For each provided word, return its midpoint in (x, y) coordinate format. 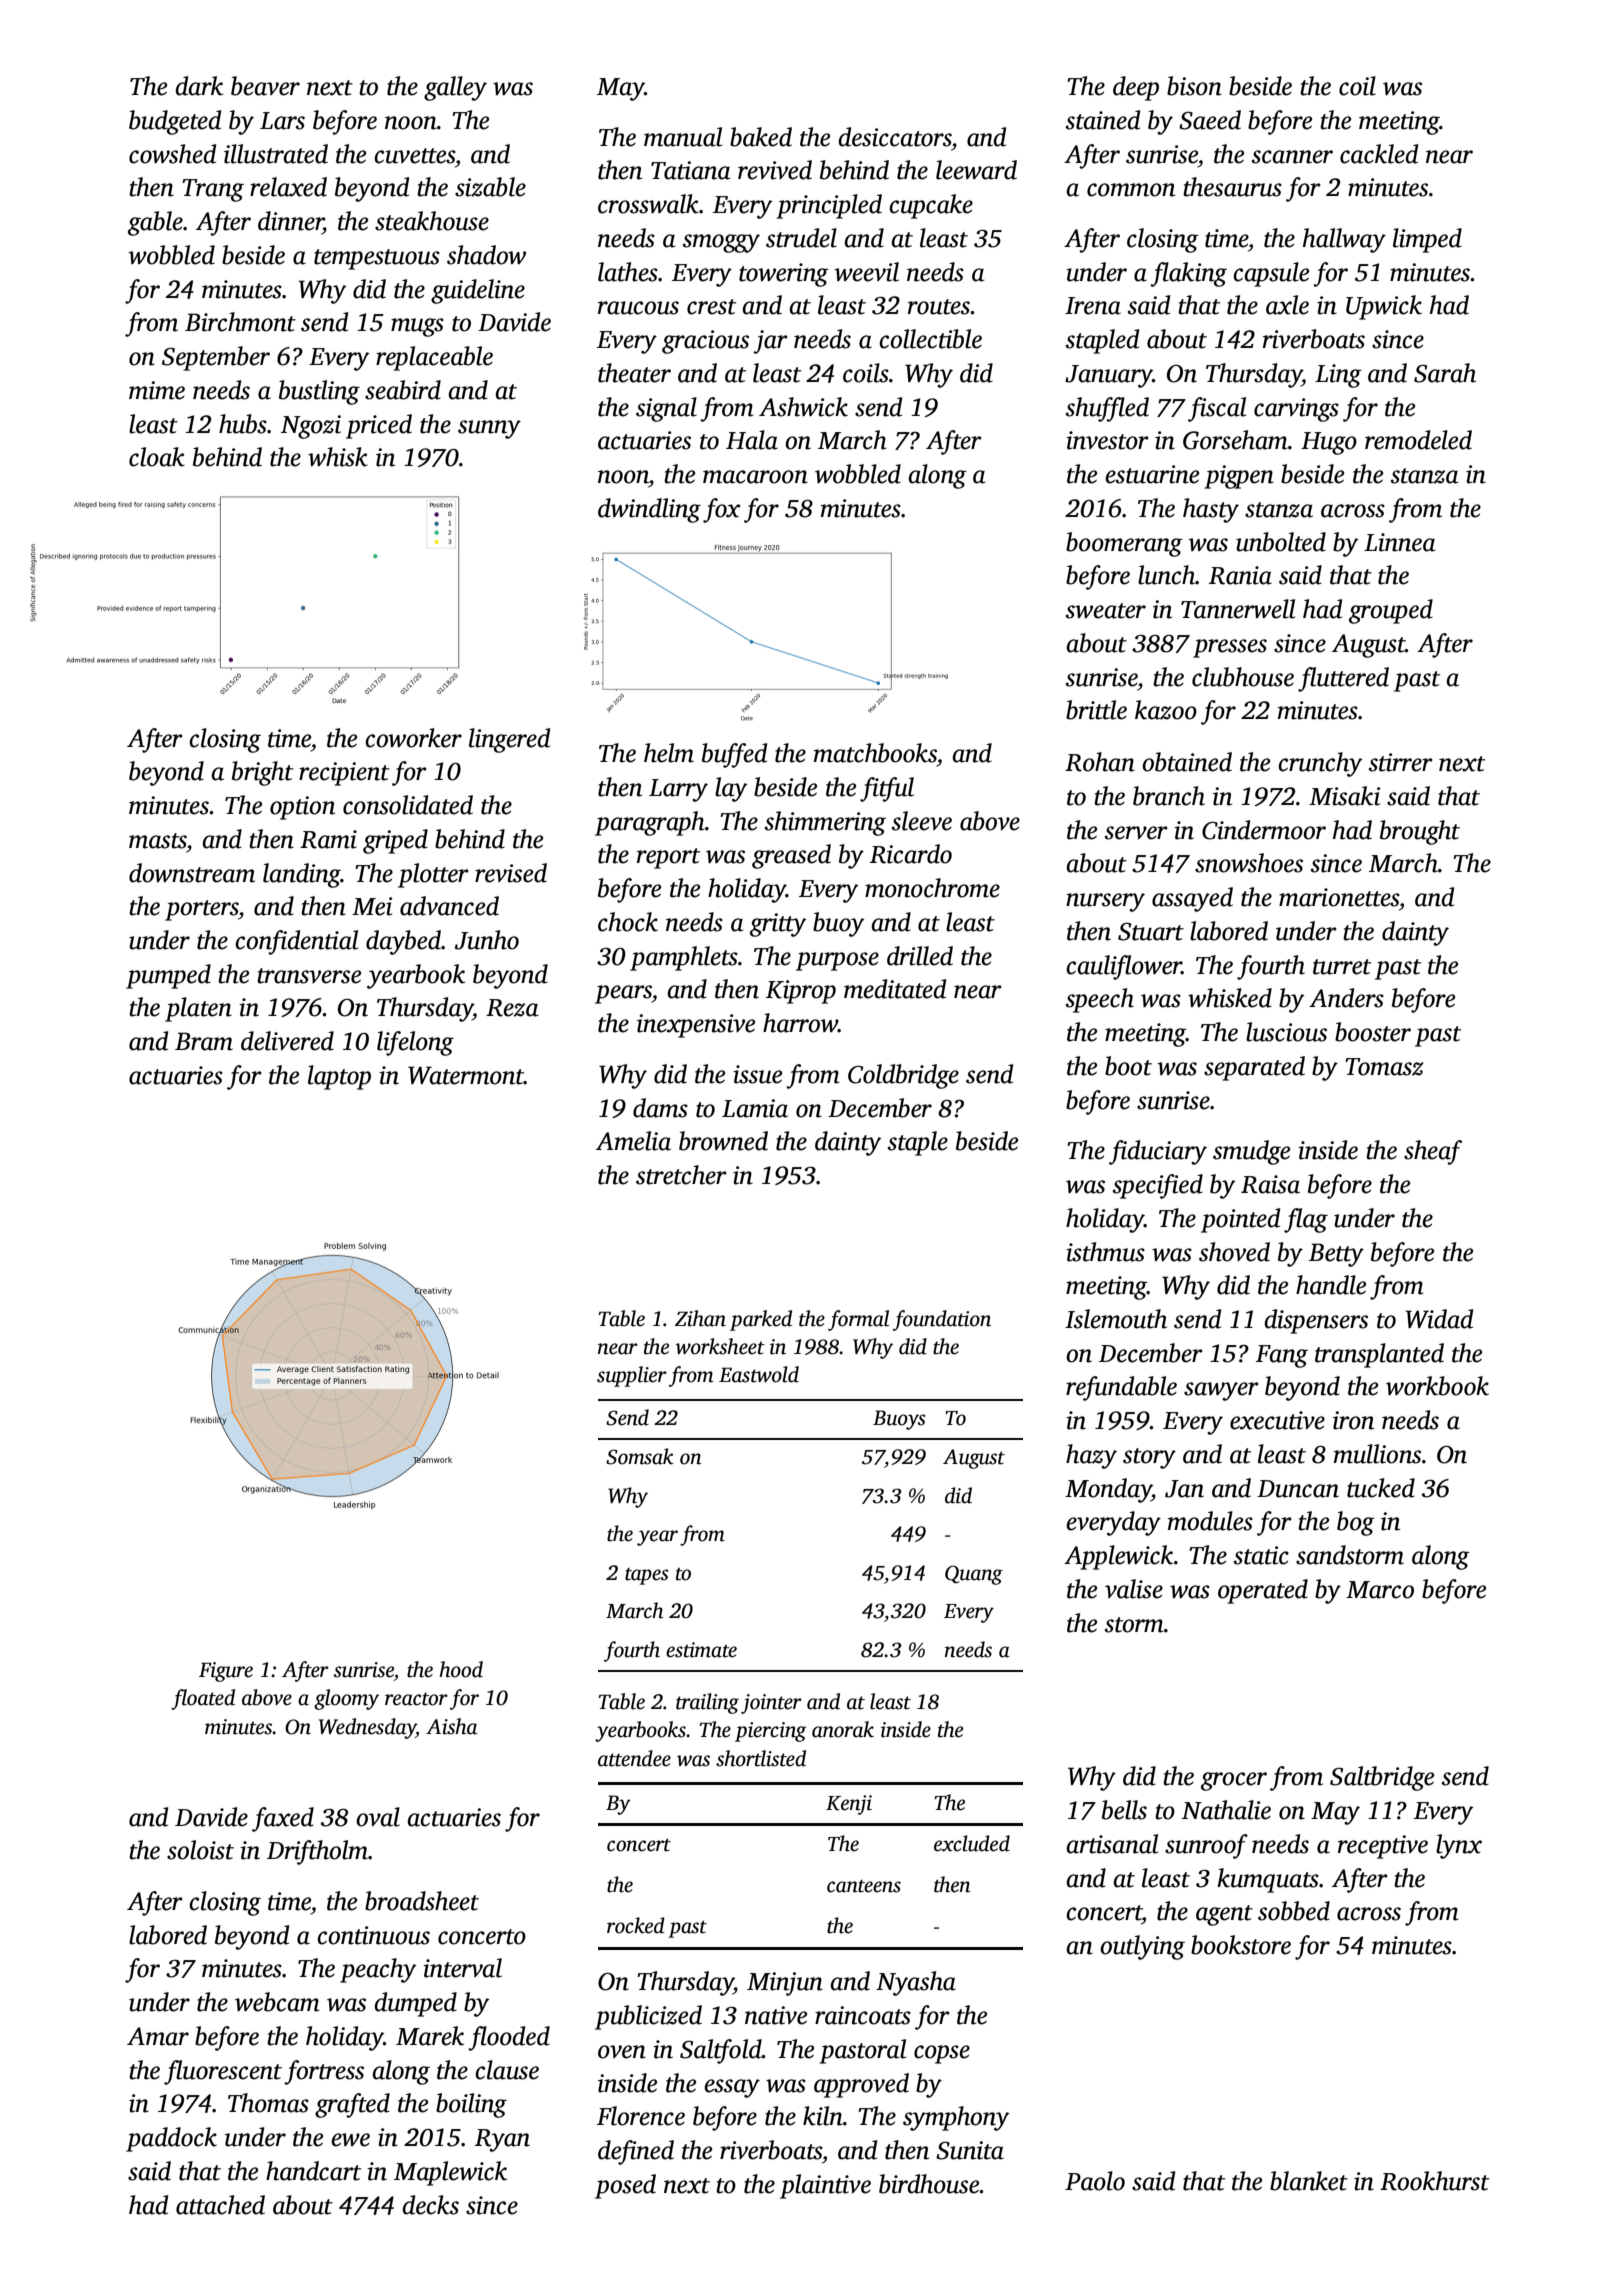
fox (721, 510)
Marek (430, 2036)
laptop (339, 1077)
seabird (403, 390)
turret (1342, 967)
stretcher (681, 1175)
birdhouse (929, 2184)
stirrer (1401, 762)
